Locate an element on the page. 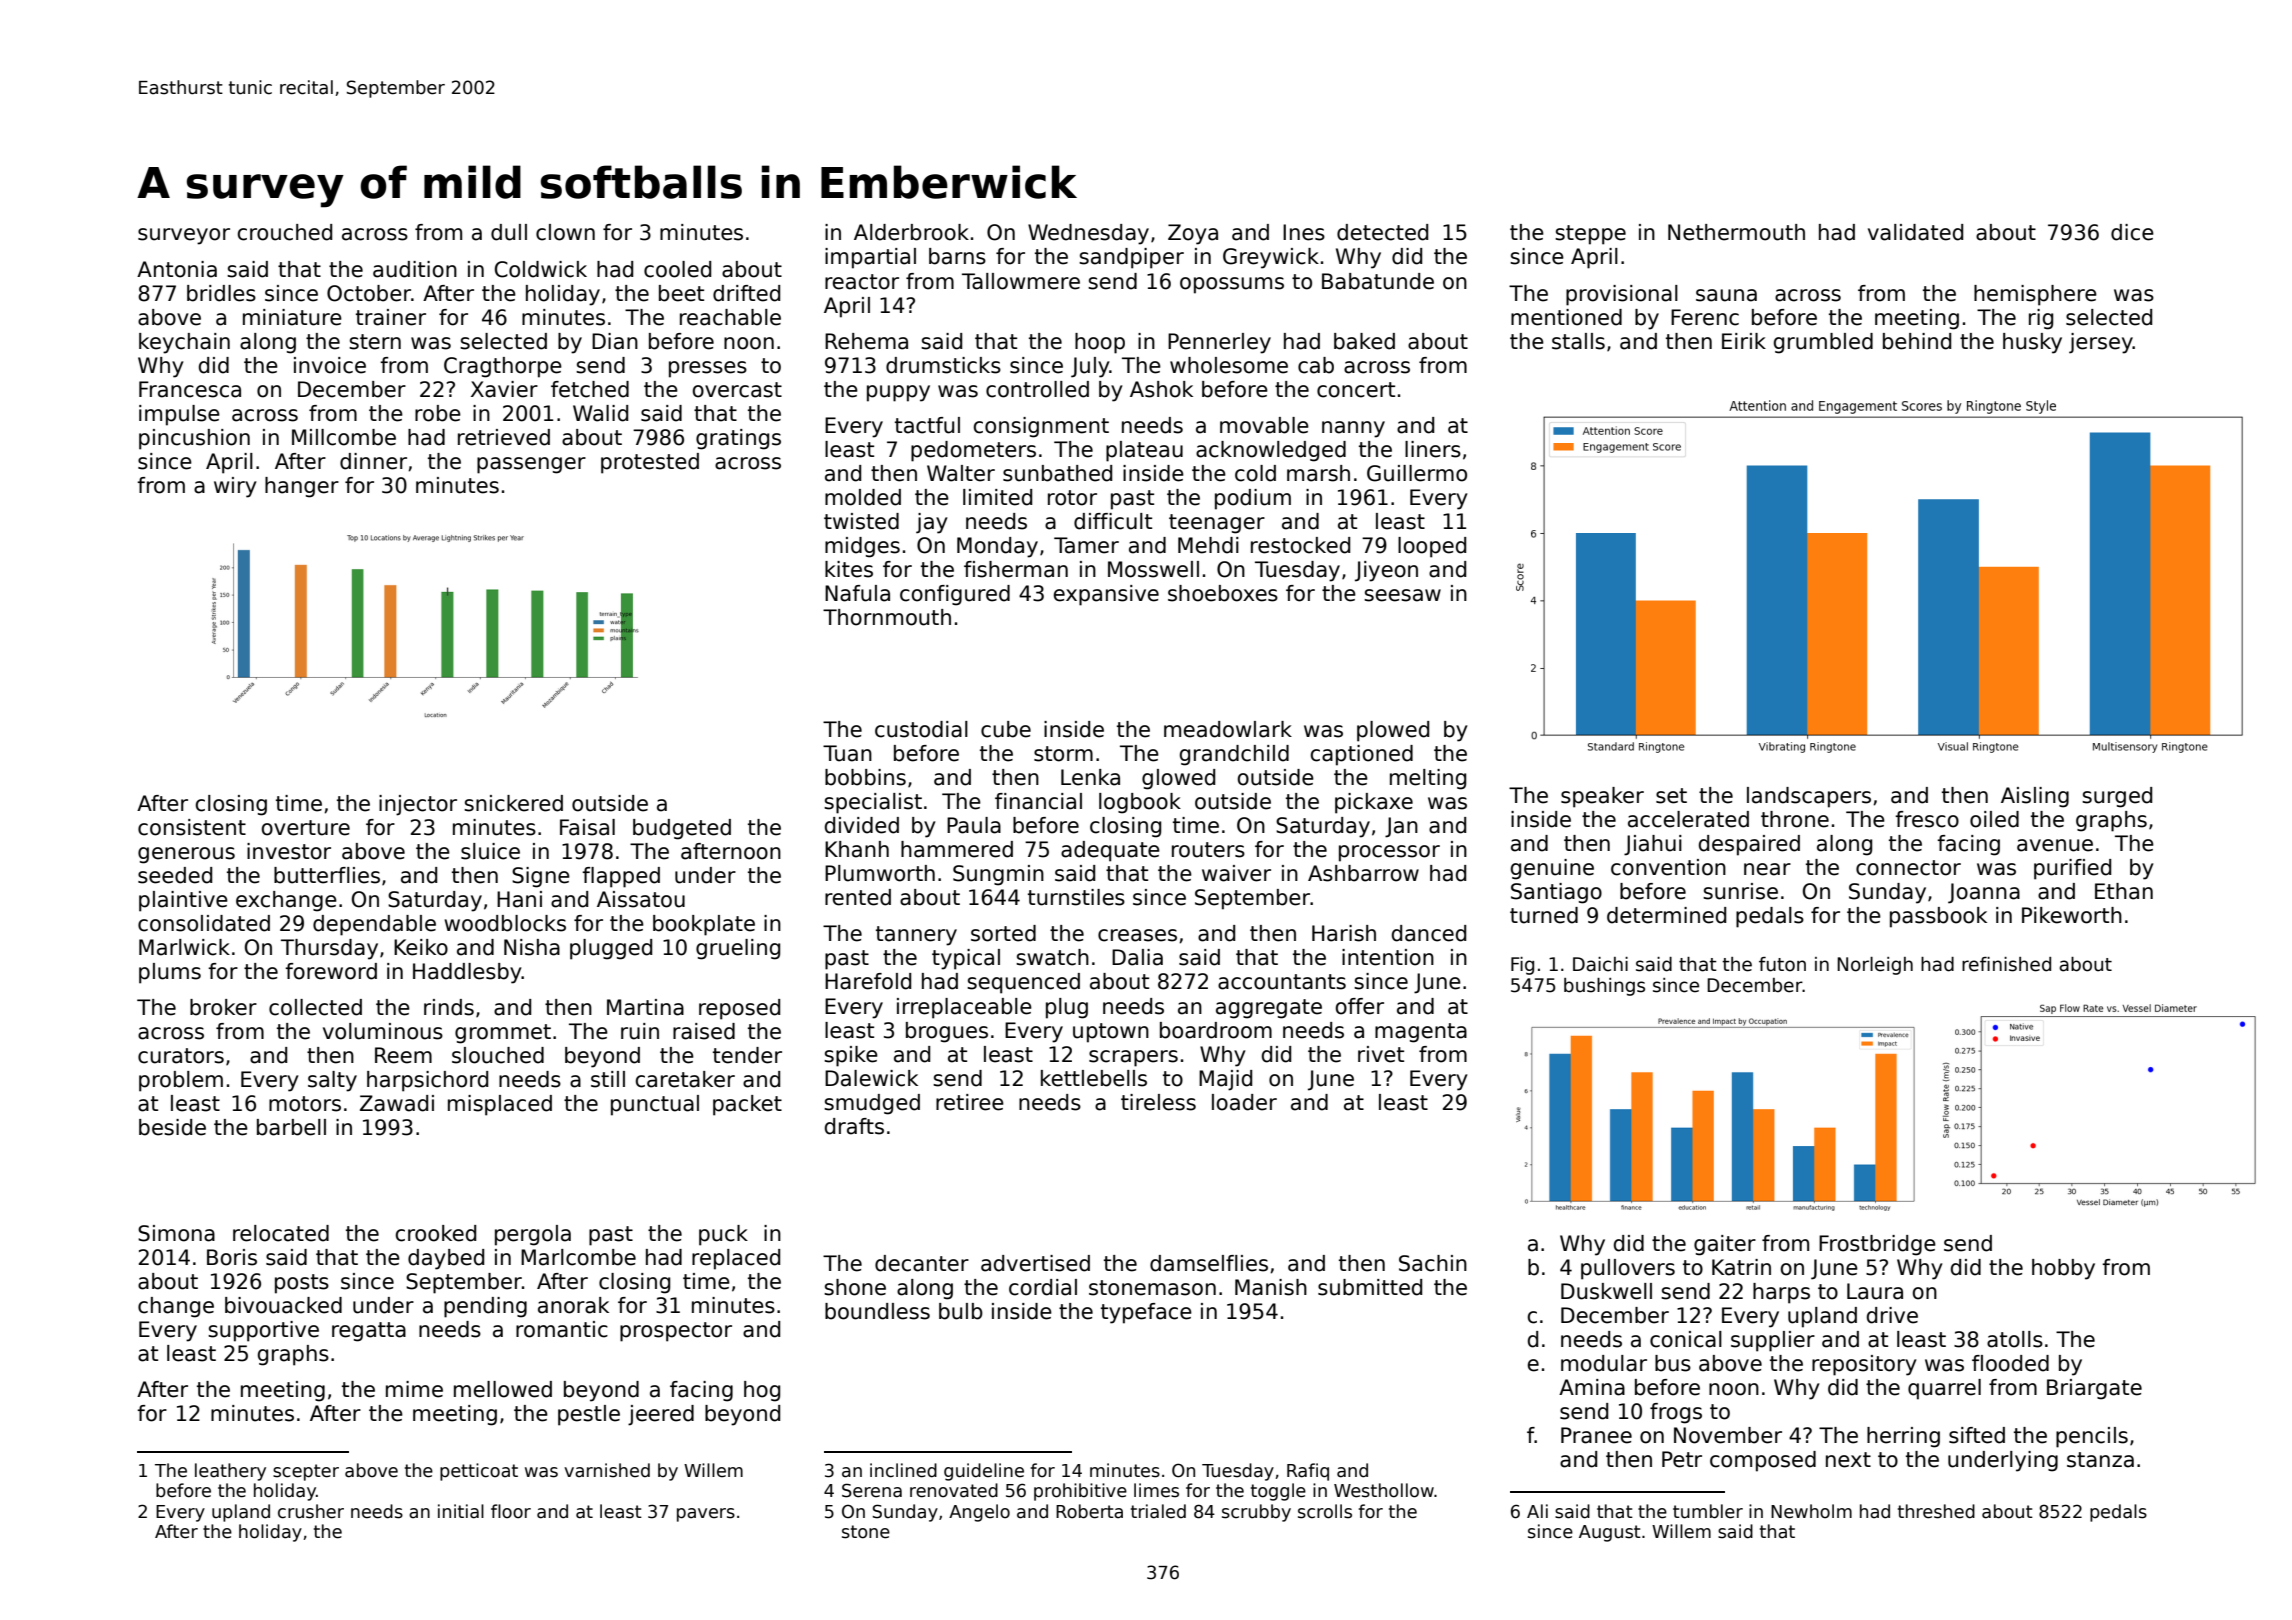 The image size is (2292, 1620). passbook is located at coordinates (1938, 917).
